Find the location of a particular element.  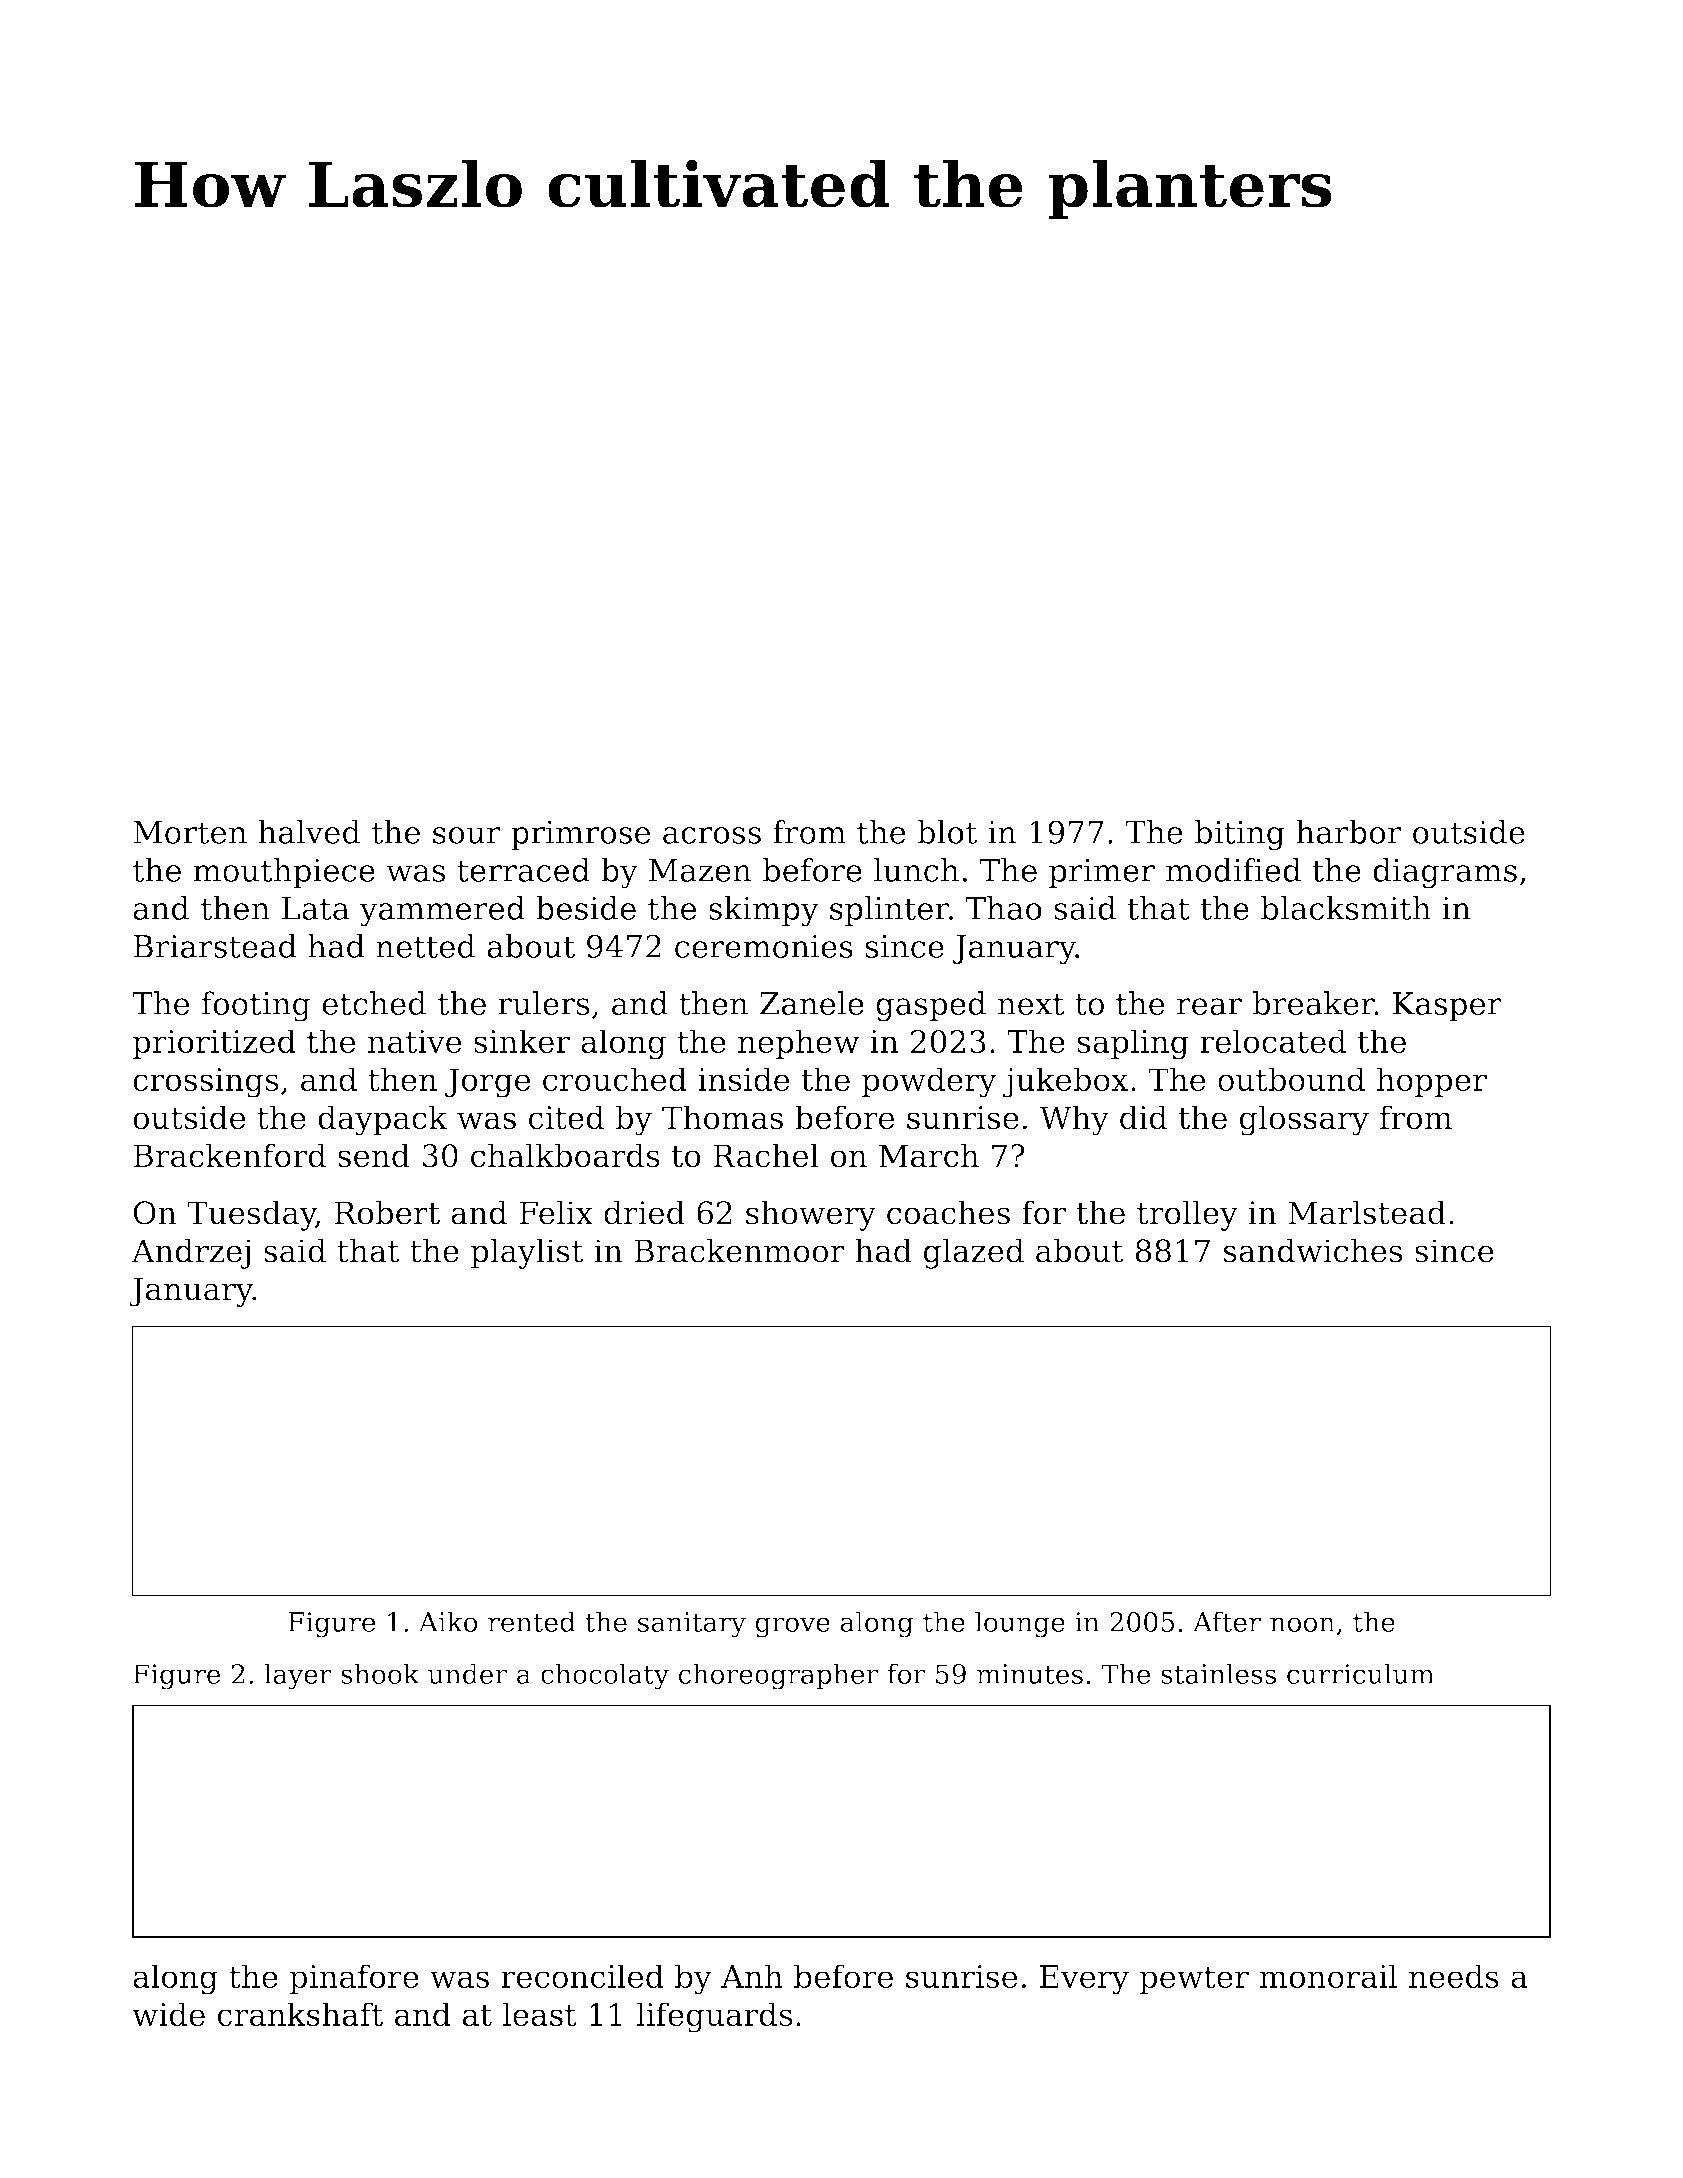

Brackenmoor is located at coordinates (739, 1250).
